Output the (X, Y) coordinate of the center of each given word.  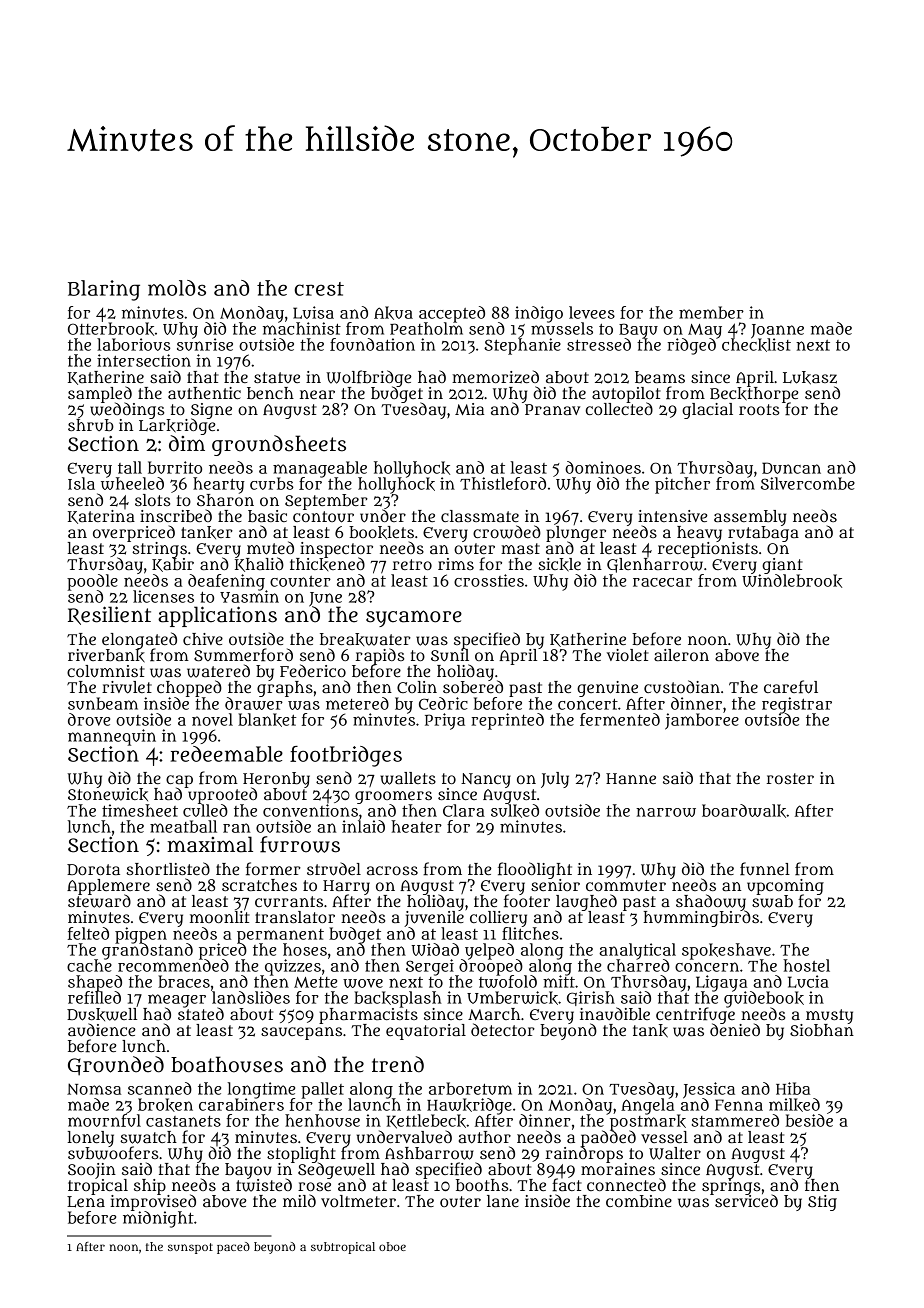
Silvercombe (808, 483)
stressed (599, 344)
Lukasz (810, 378)
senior (555, 885)
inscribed (176, 515)
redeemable (227, 754)
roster (790, 778)
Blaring (104, 290)
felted (88, 933)
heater (416, 826)
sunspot (190, 1248)
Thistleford (503, 483)
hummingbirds (701, 919)
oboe (392, 1246)
